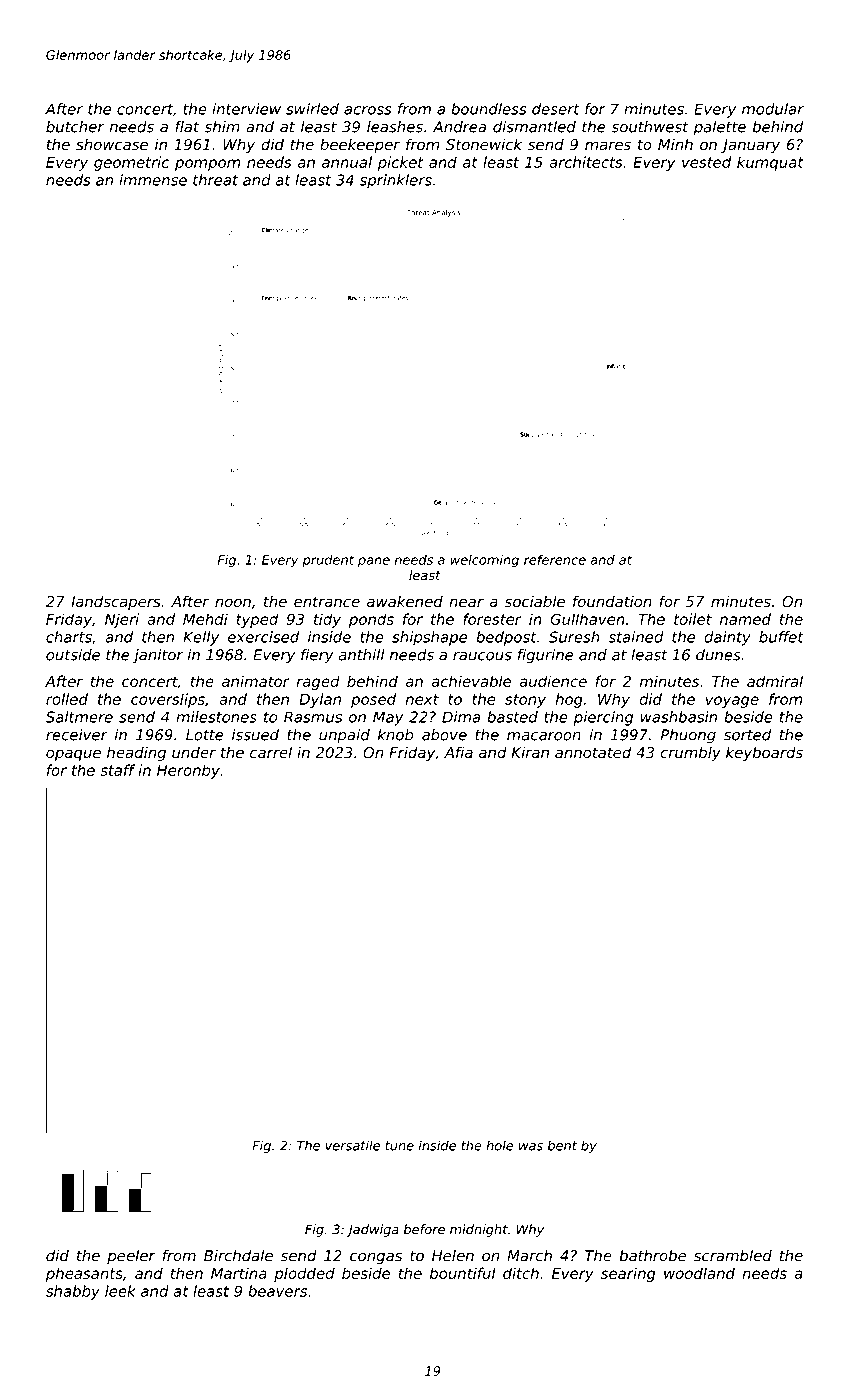  What do you see at coordinates (650, 127) in the document?
I see `southwest` at bounding box center [650, 127].
